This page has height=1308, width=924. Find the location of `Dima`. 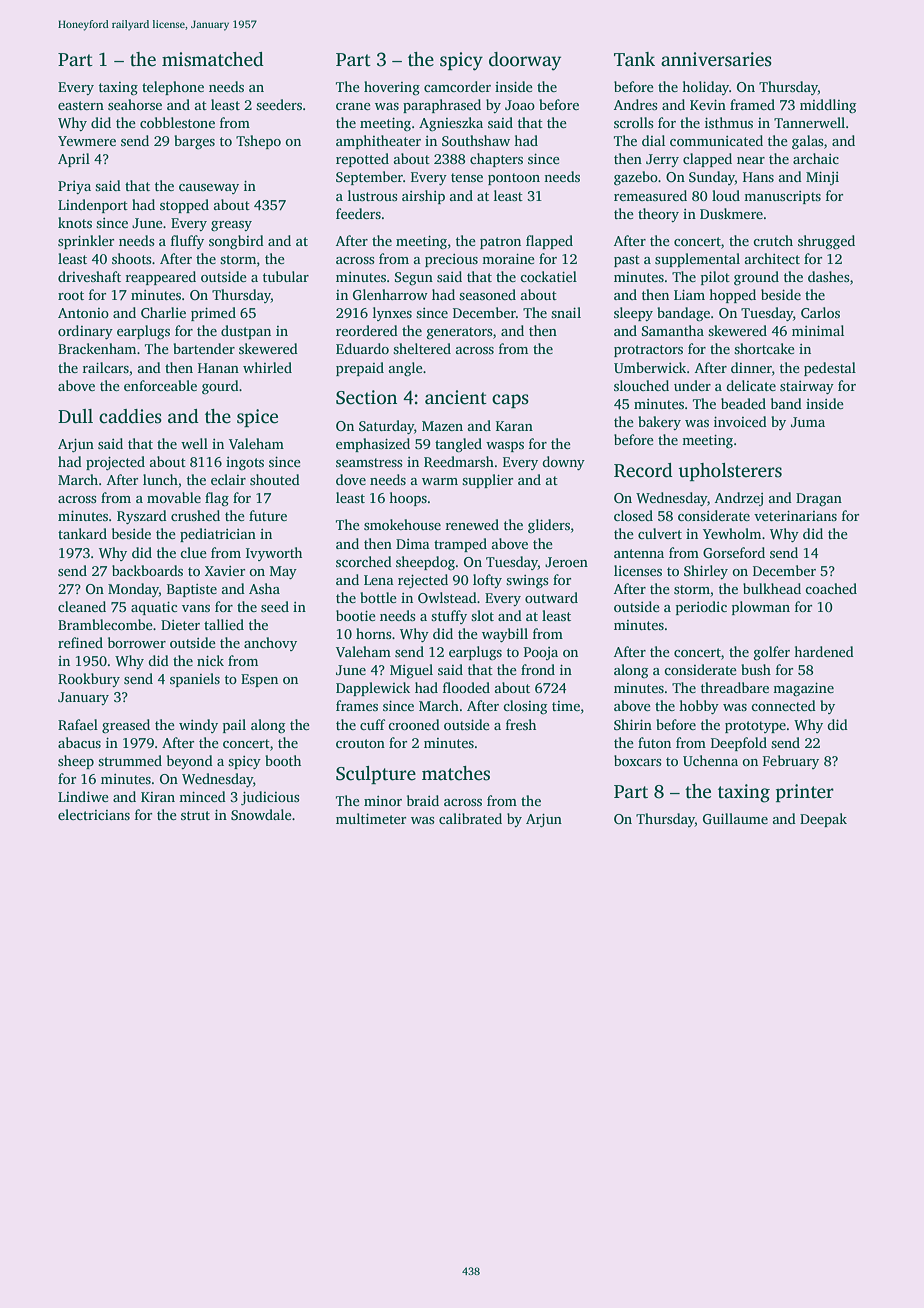

Dima is located at coordinates (413, 544).
